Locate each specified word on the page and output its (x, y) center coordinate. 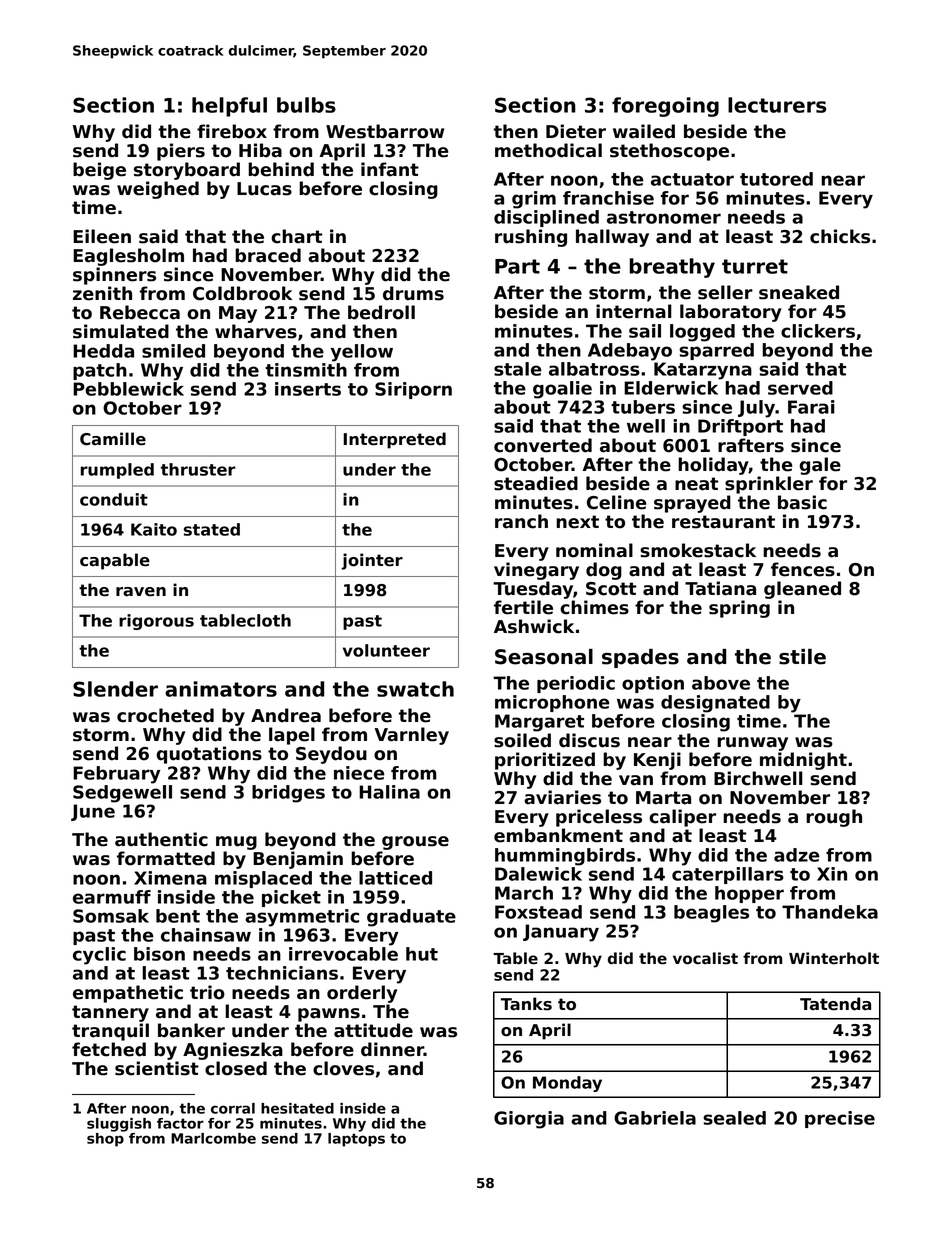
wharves (256, 331)
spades (640, 658)
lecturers (777, 105)
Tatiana (720, 588)
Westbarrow (385, 131)
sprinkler (769, 485)
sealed (734, 1118)
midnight (803, 761)
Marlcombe (213, 1138)
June (93, 812)
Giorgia (529, 1120)
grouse (415, 843)
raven (141, 592)
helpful (229, 107)
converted (543, 445)
